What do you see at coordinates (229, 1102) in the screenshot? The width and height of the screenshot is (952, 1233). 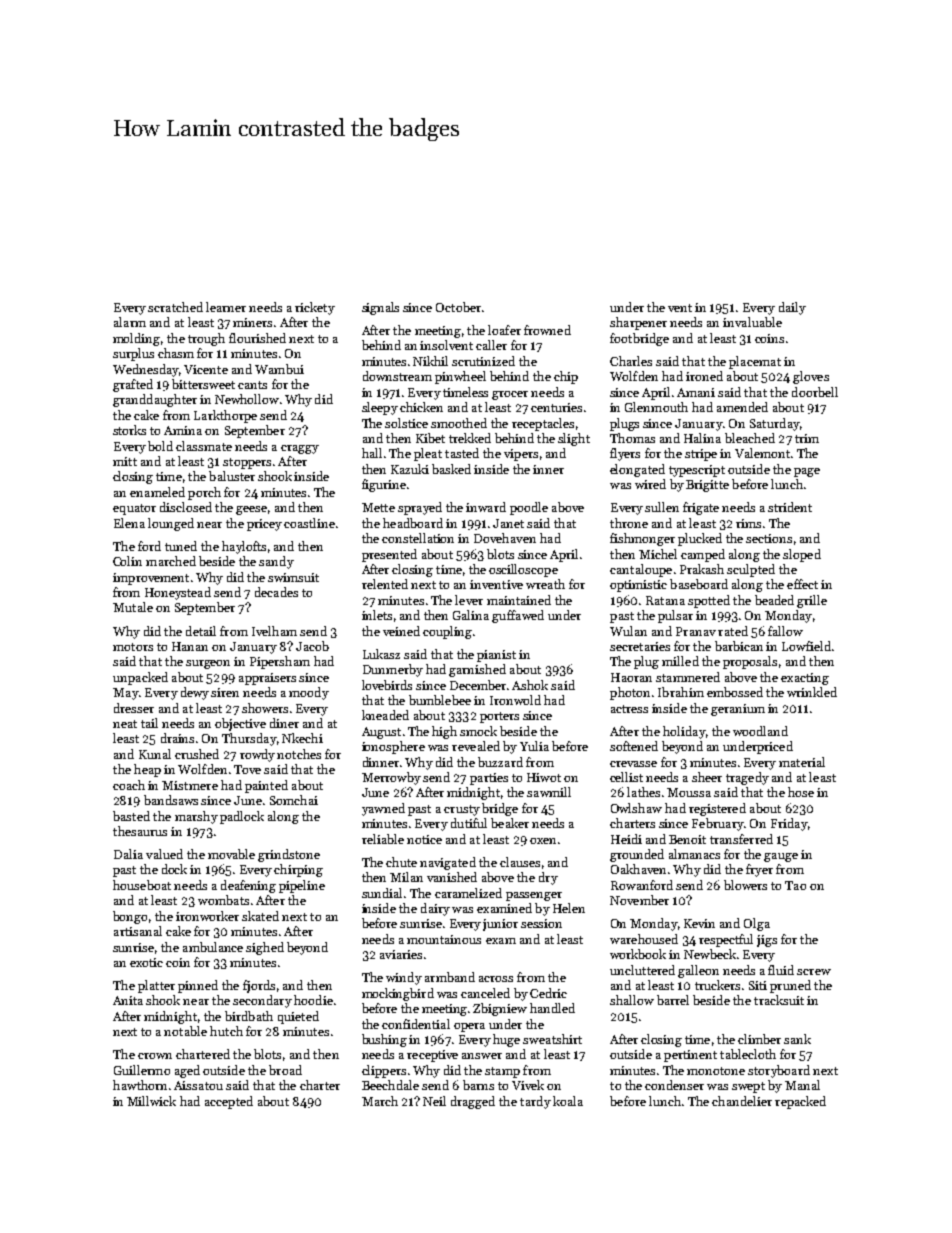 I see `accepted` at bounding box center [229, 1102].
